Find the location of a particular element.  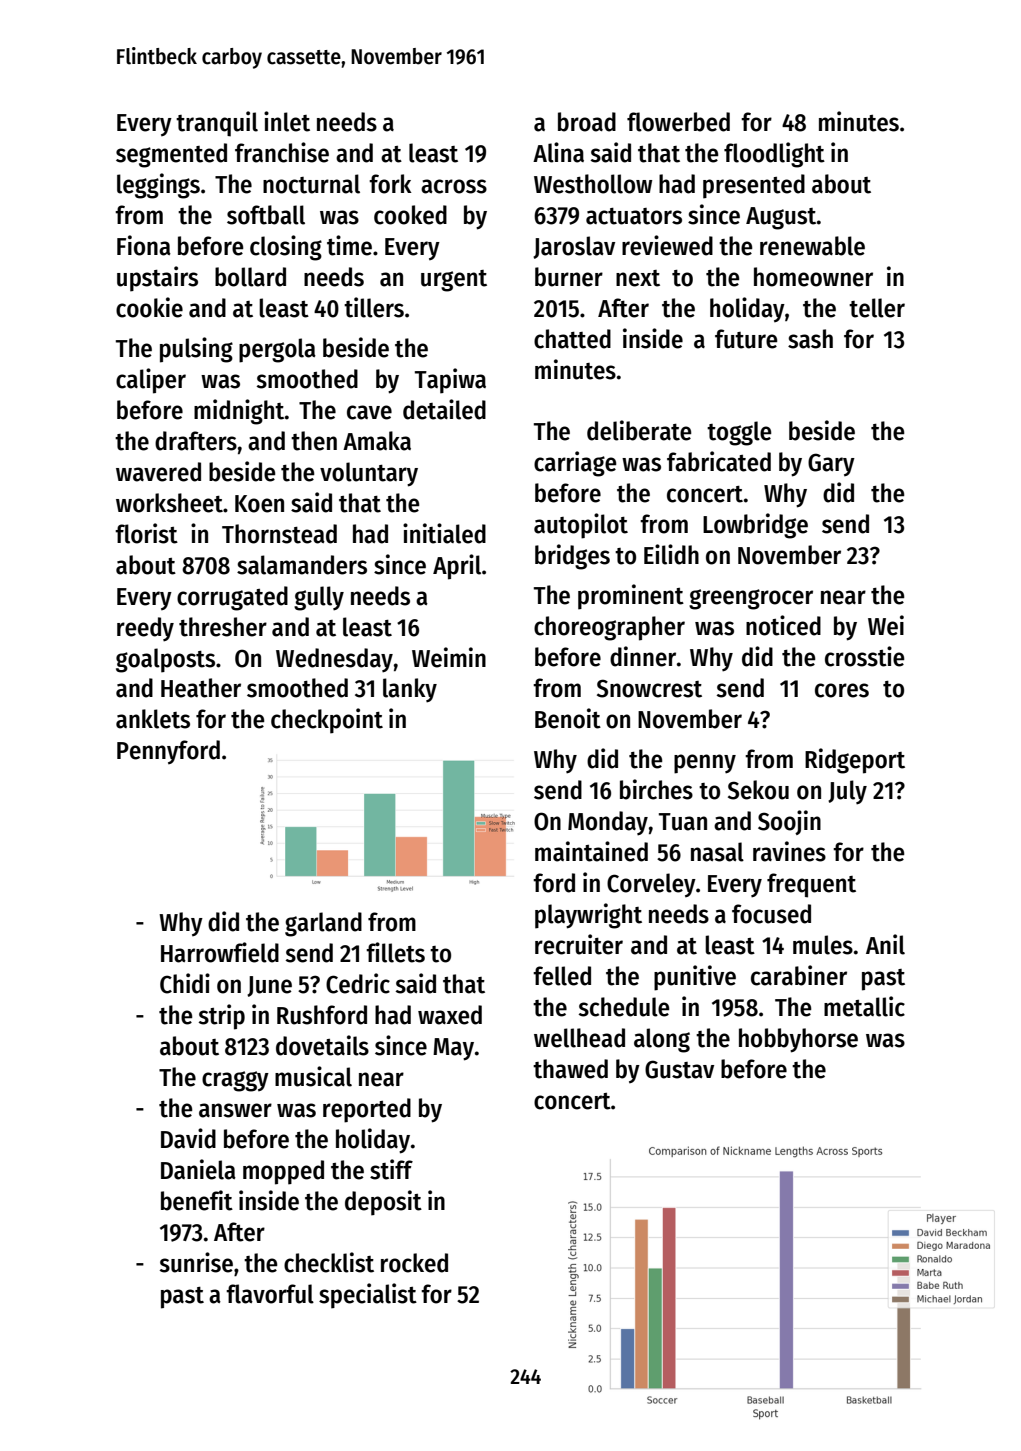

hobbyhorse is located at coordinates (798, 1040).
